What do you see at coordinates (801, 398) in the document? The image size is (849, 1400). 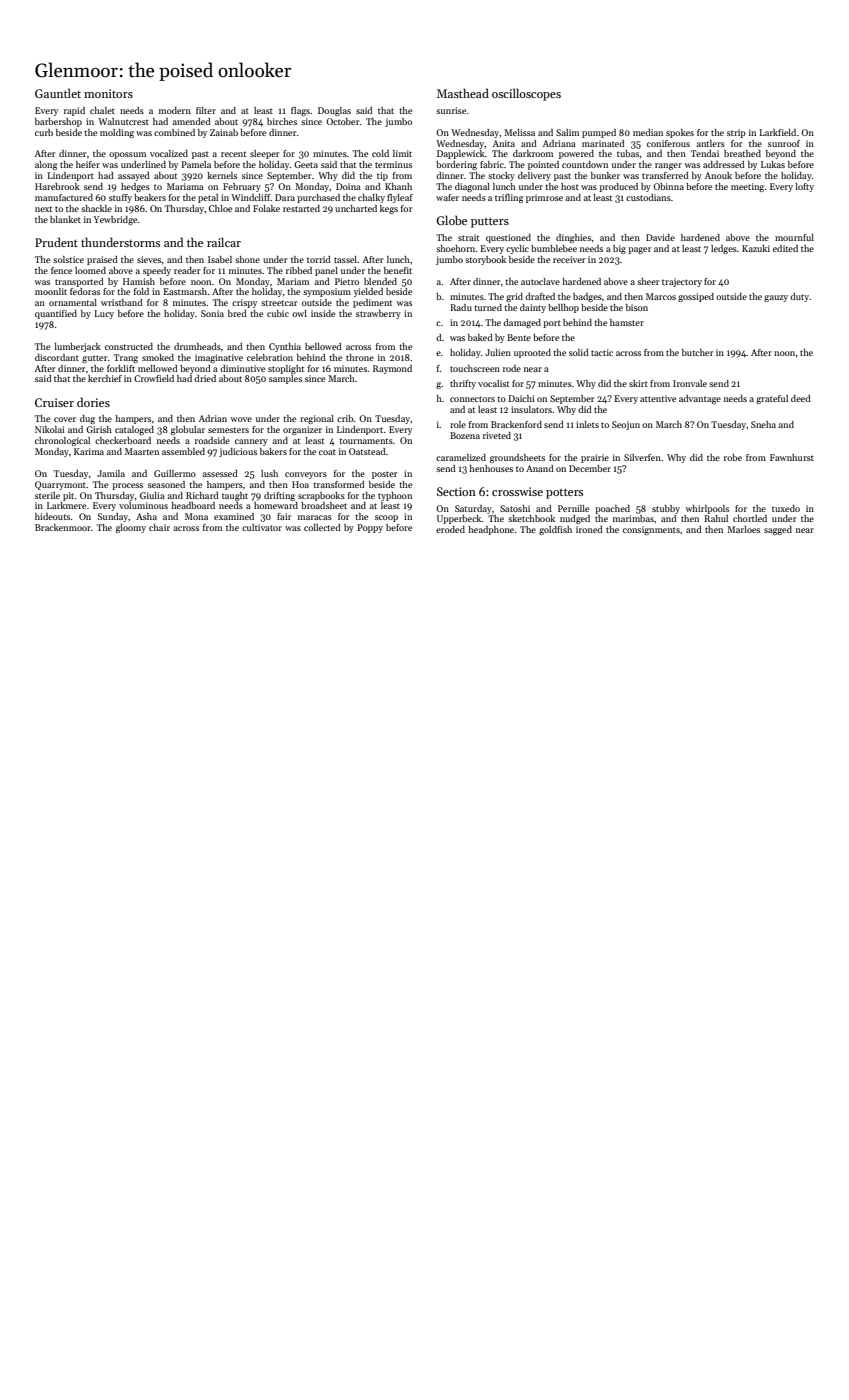 I see `deed` at bounding box center [801, 398].
